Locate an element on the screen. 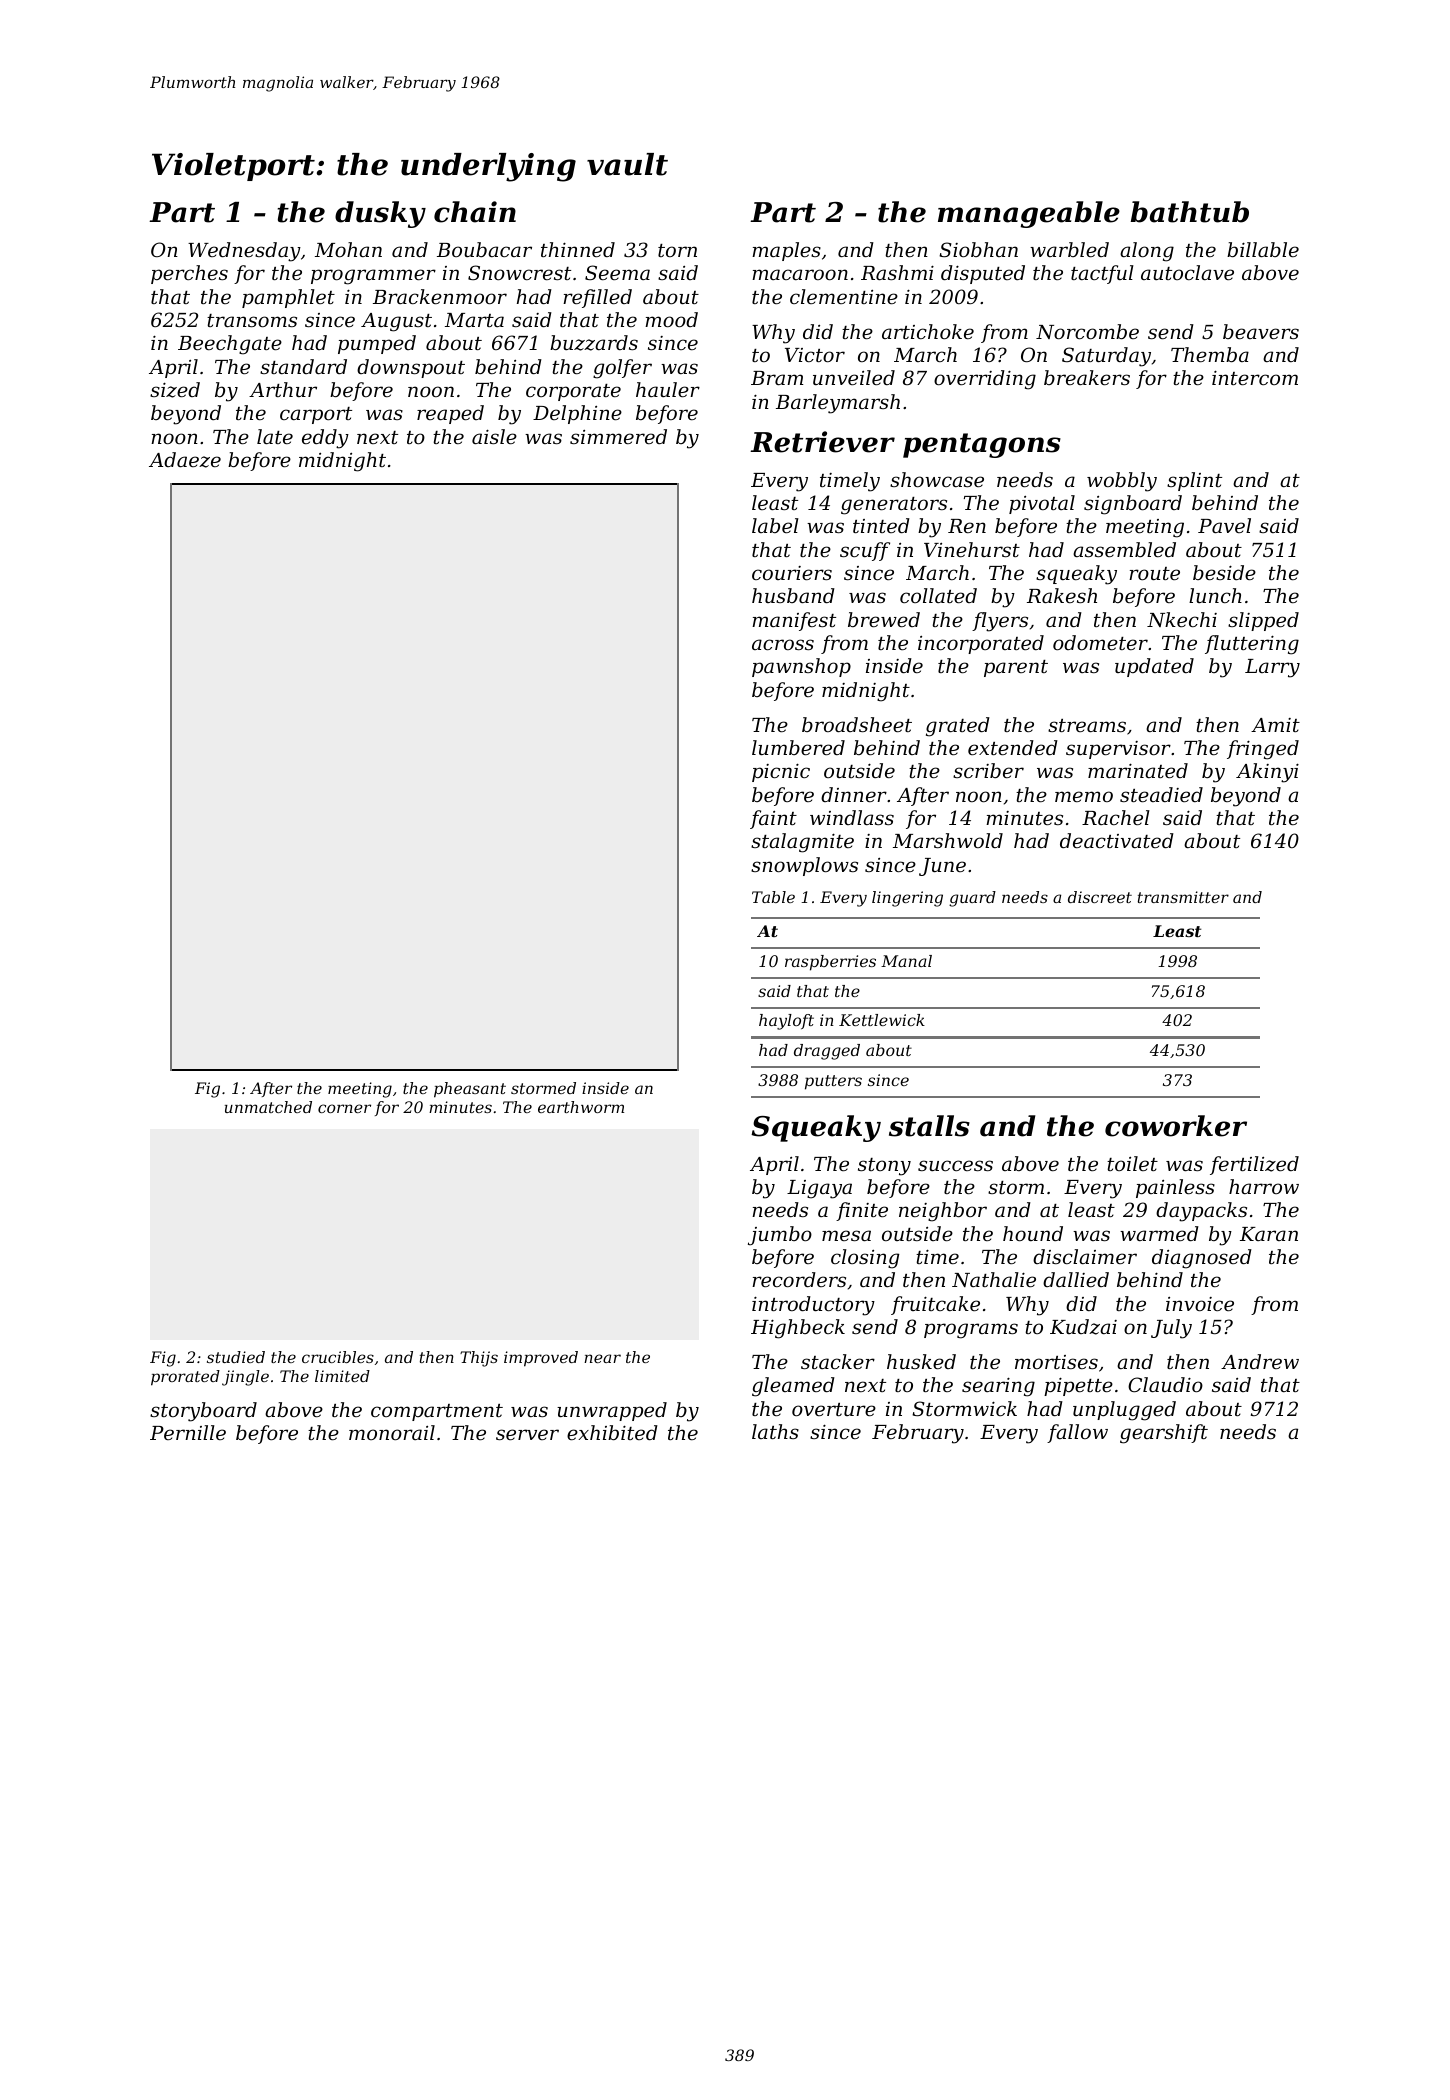  overriding is located at coordinates (985, 380).
